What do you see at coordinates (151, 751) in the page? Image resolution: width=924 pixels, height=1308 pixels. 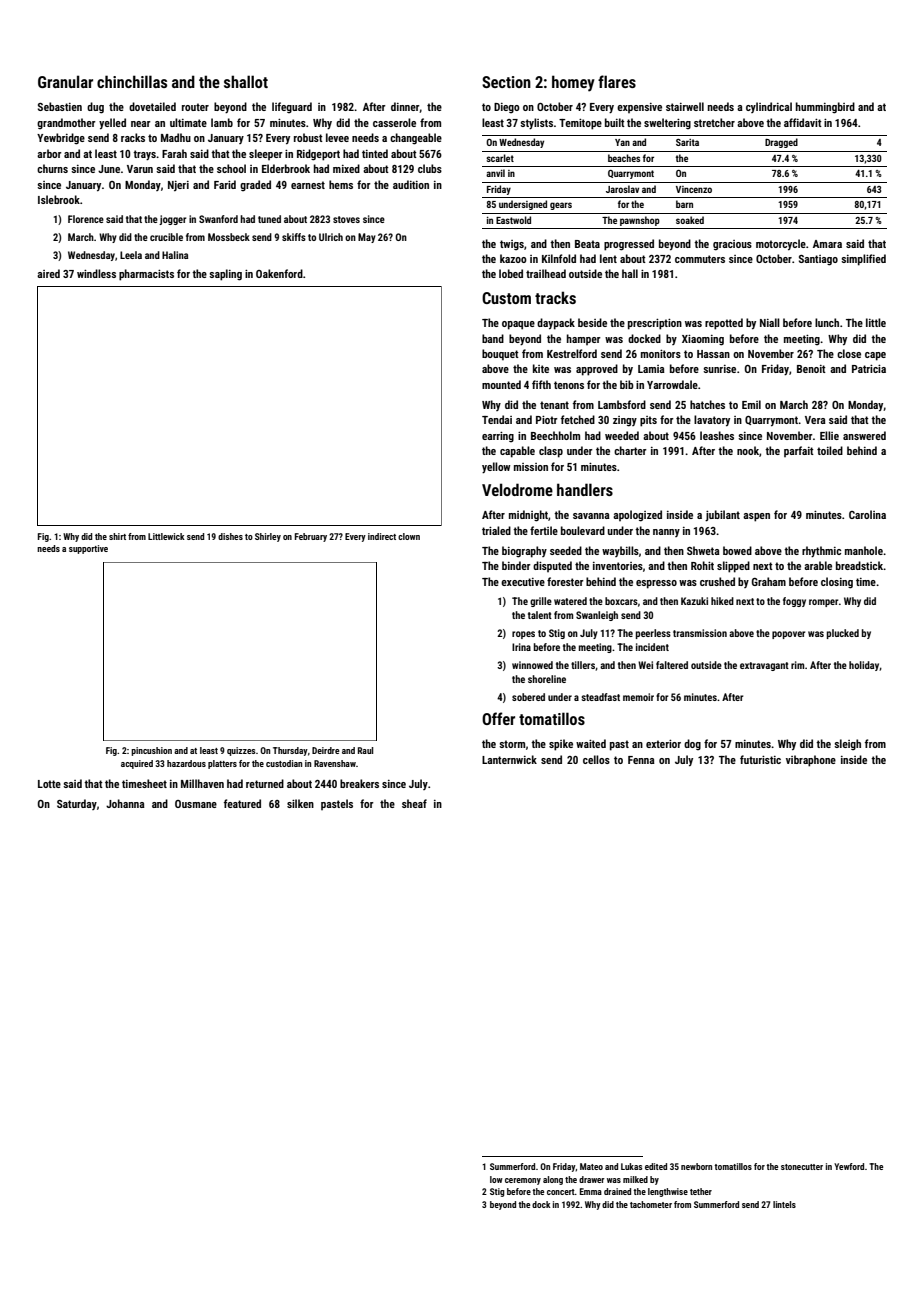 I see `pincushion` at bounding box center [151, 751].
